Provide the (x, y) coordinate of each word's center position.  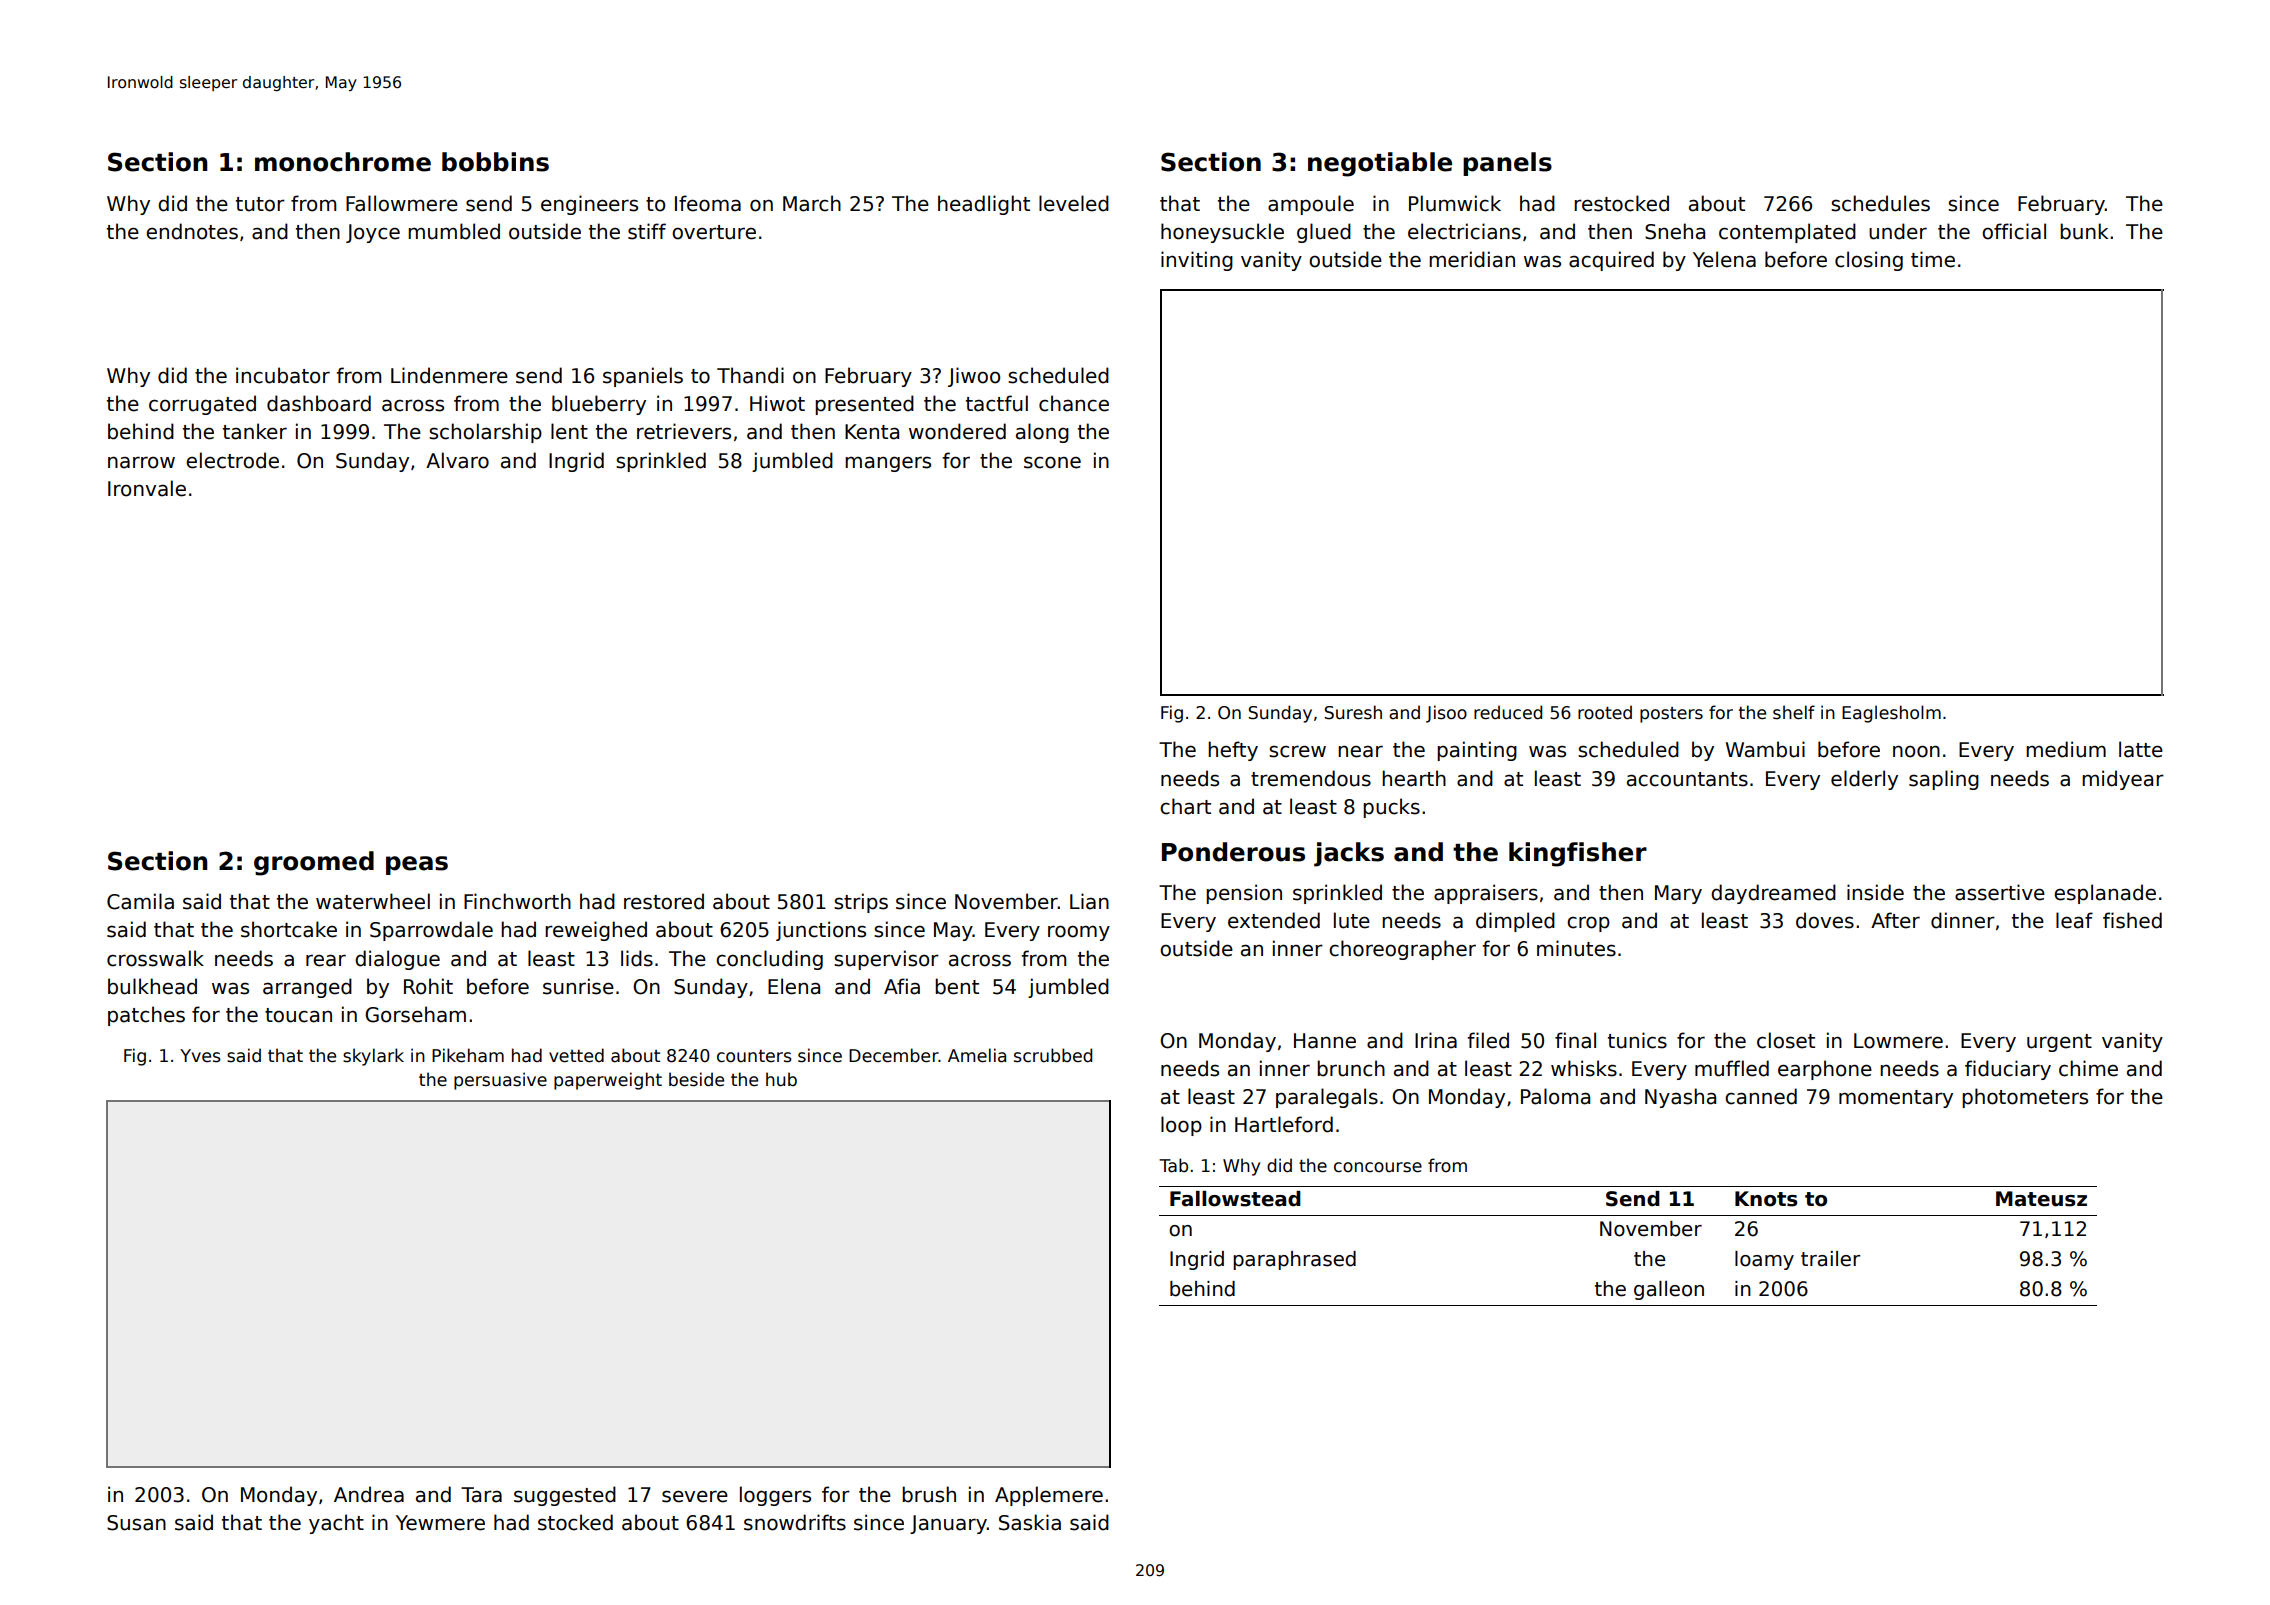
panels (1507, 164)
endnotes (192, 231)
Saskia (1030, 1522)
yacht (336, 1524)
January (948, 1524)
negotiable (1380, 164)
